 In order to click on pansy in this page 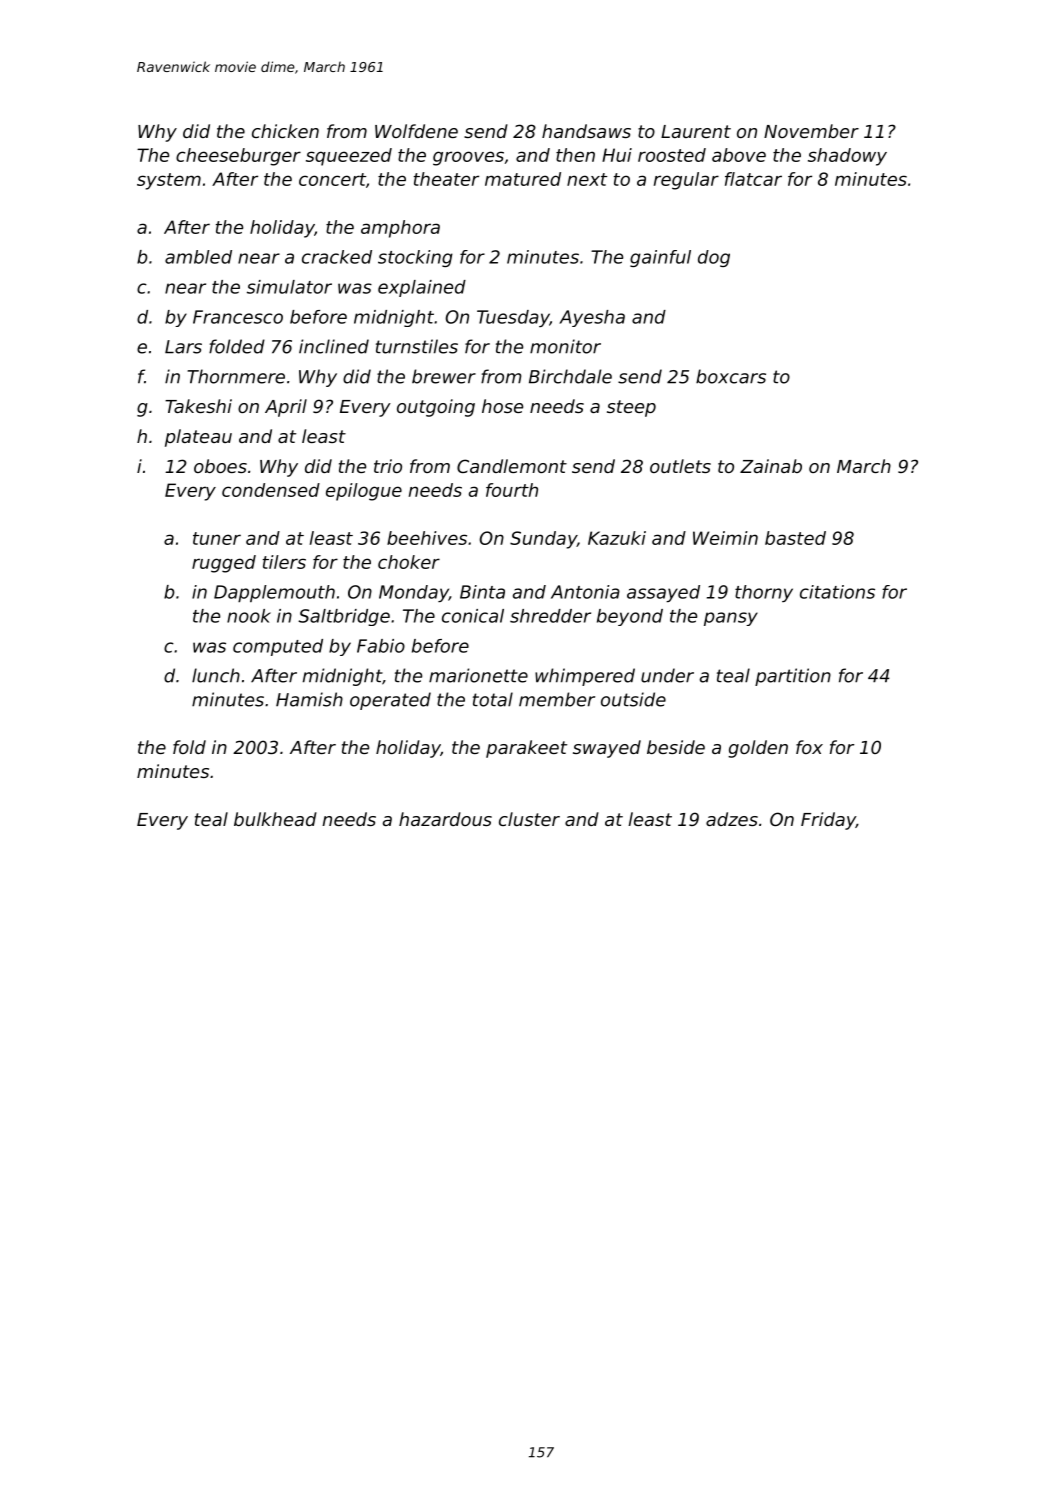, I will do `click(731, 619)`.
